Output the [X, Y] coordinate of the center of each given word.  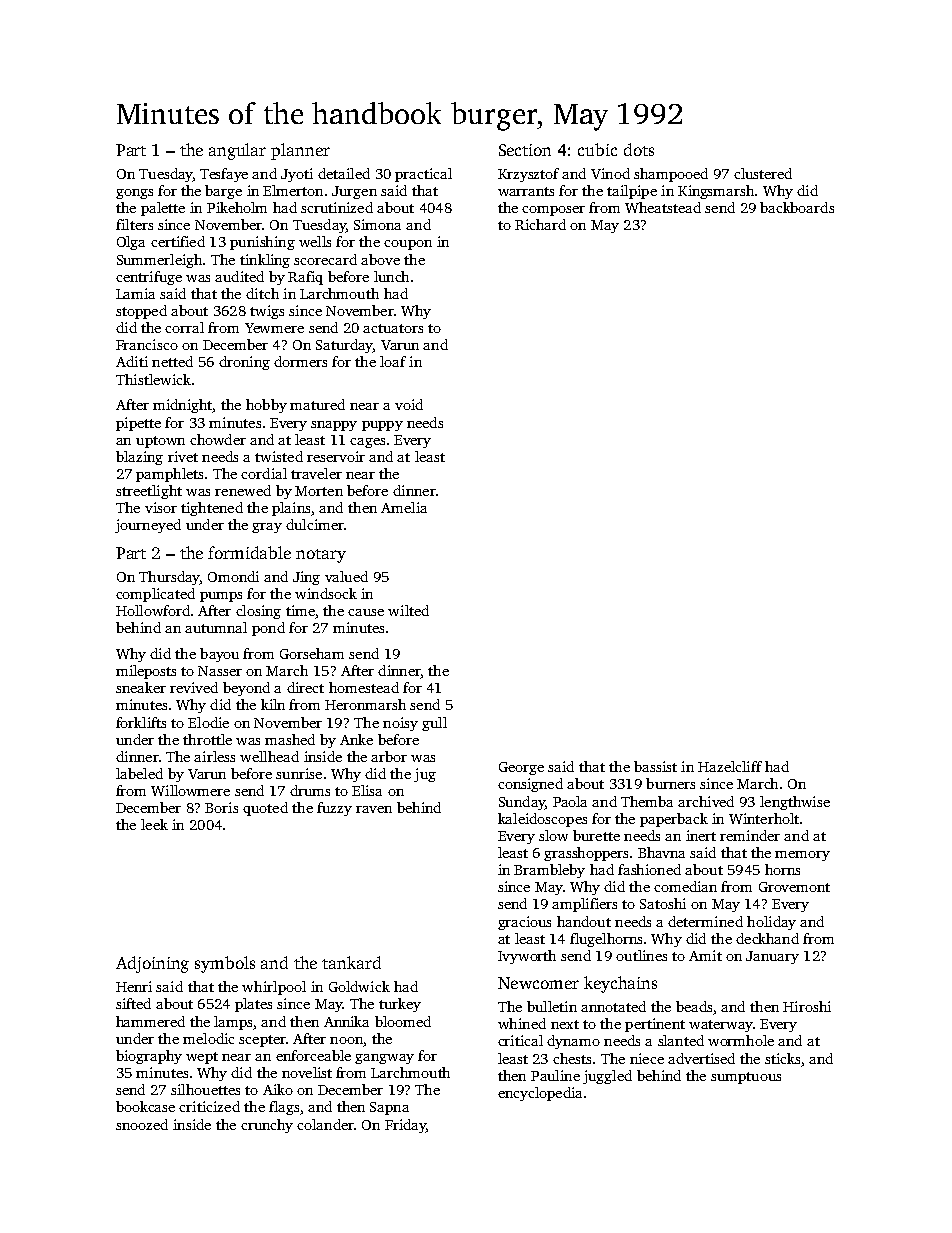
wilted [408, 610]
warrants [526, 191]
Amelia [404, 507]
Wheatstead [663, 207]
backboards [797, 207]
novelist [307, 1072]
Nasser [220, 671]
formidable [249, 552]
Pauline [555, 1075]
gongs [134, 194]
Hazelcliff [730, 766]
